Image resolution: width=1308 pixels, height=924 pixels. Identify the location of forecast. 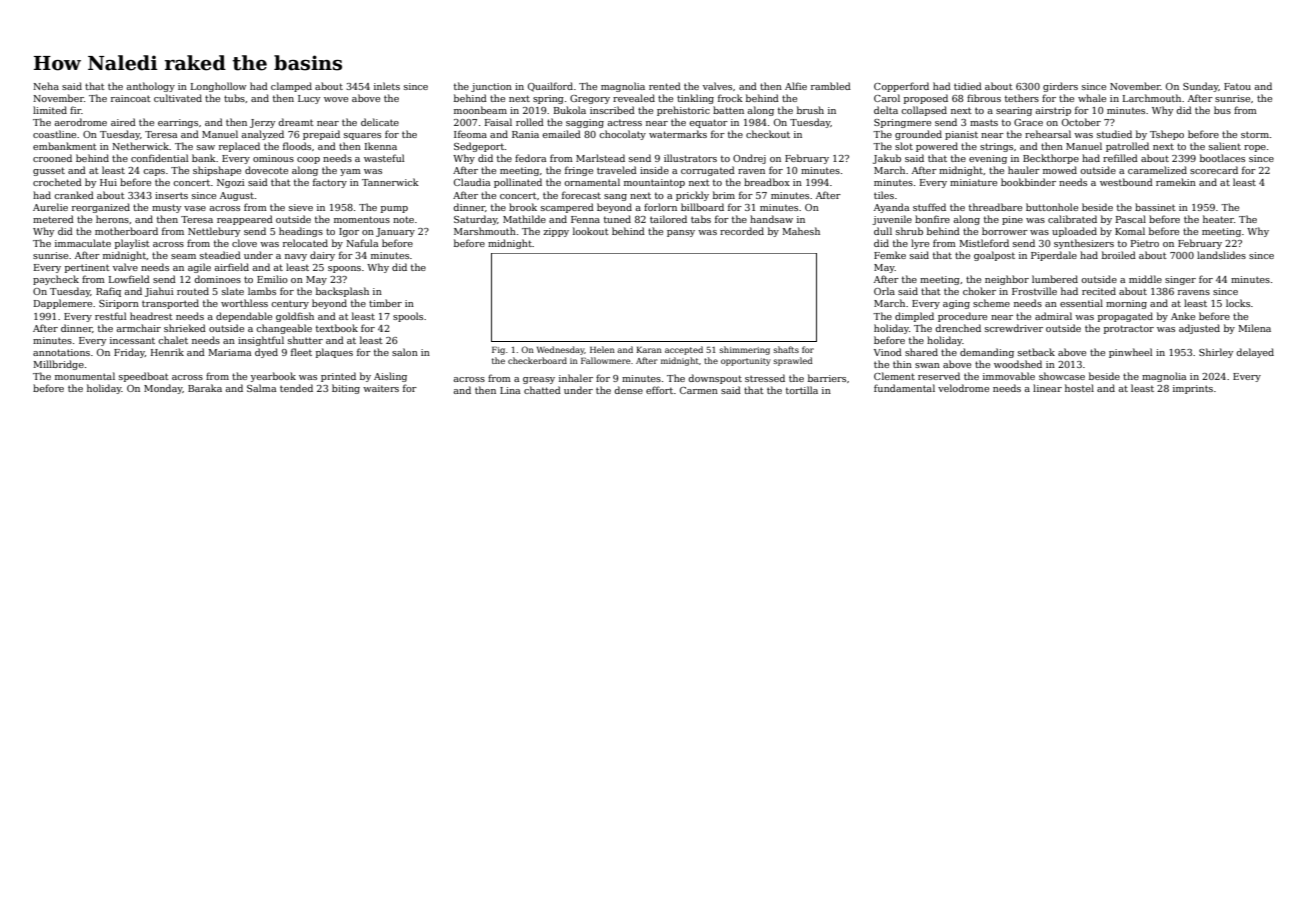
(581, 195).
